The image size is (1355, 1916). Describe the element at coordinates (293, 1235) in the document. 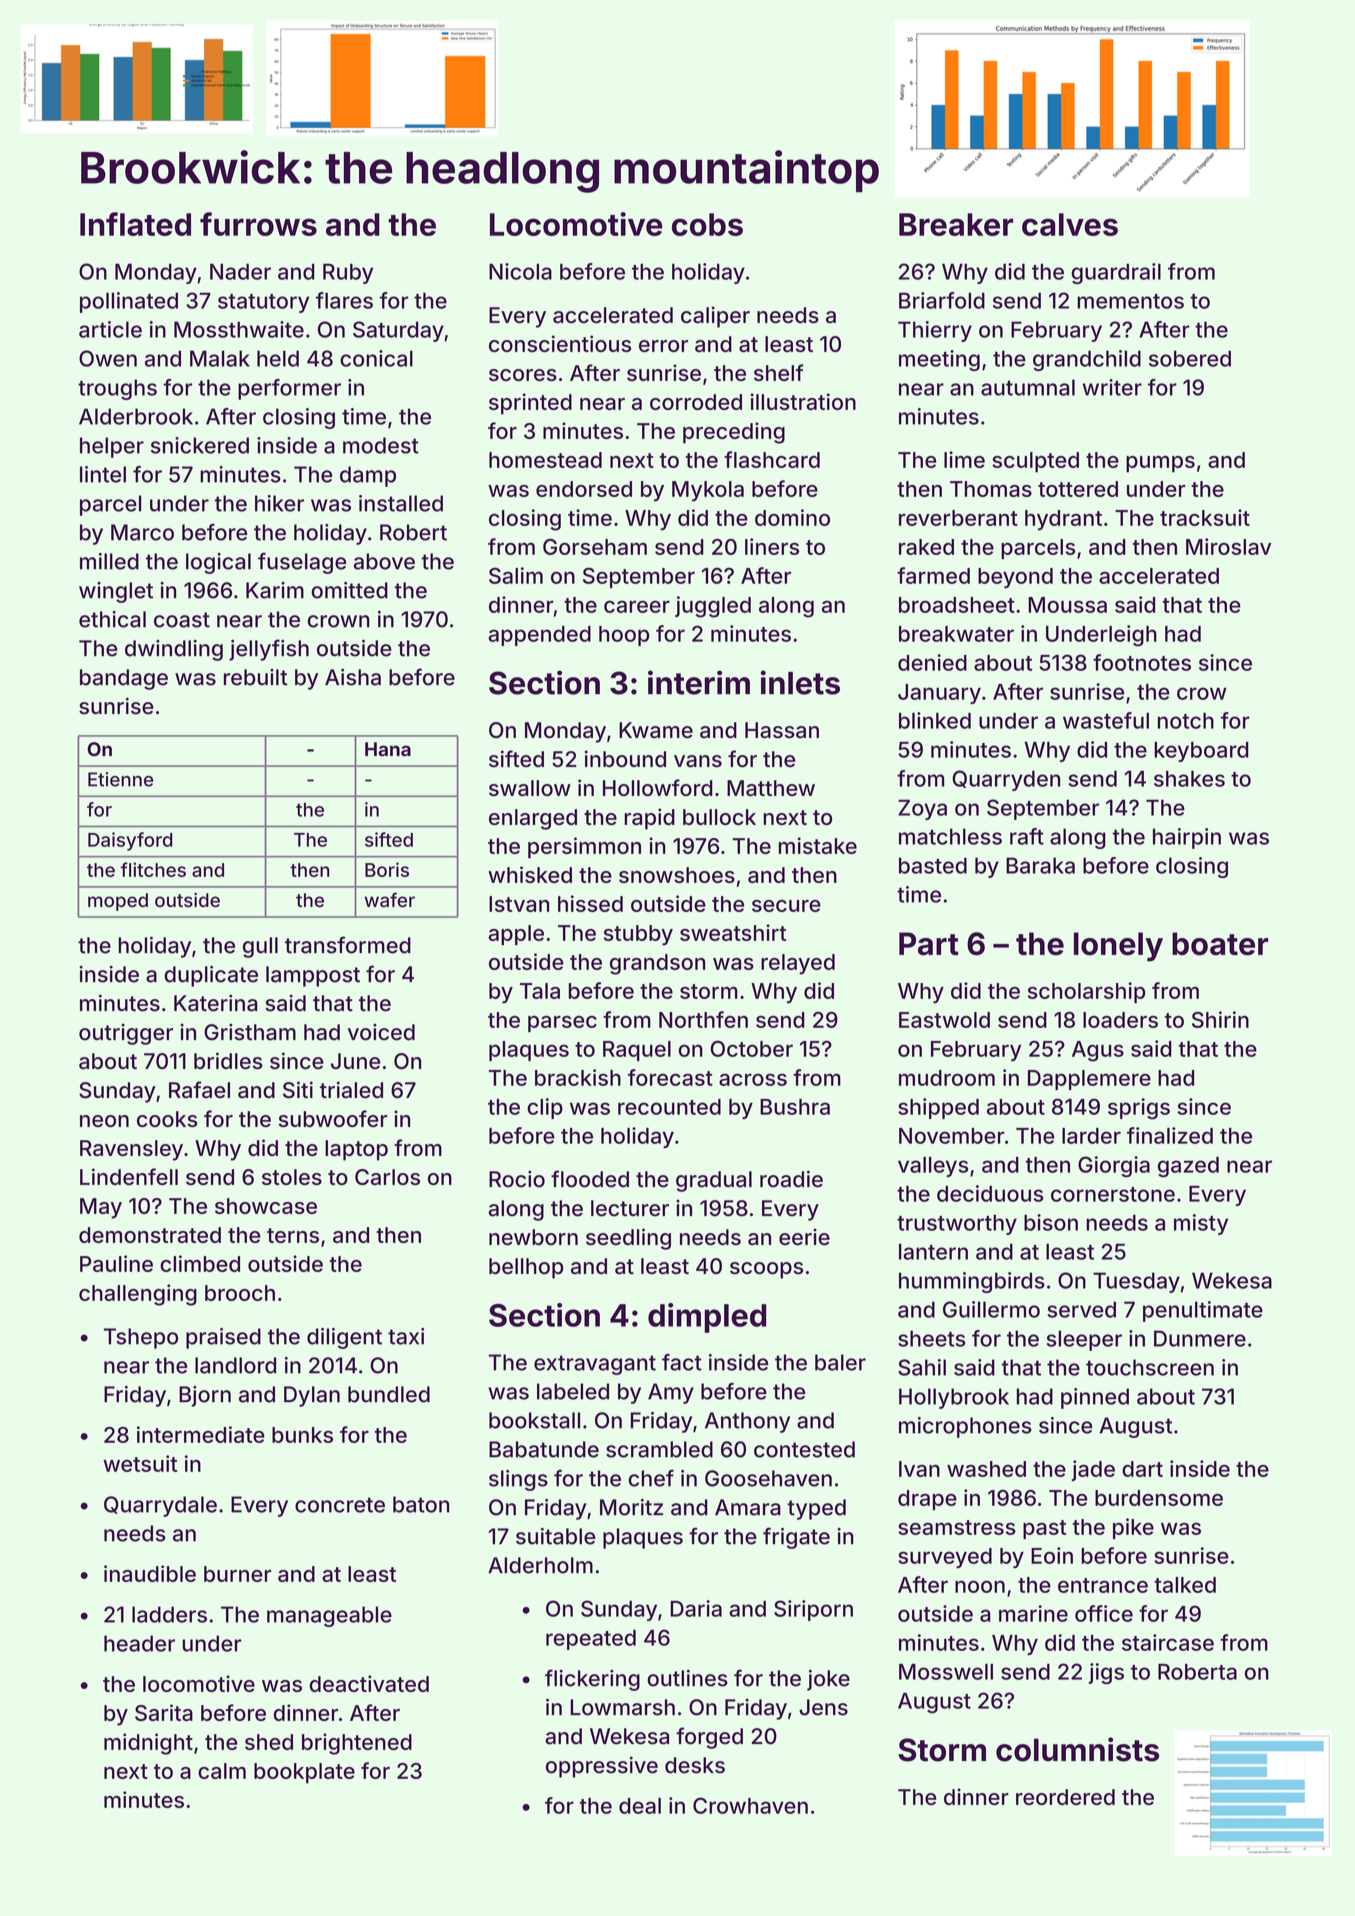

I see `terns` at that location.
